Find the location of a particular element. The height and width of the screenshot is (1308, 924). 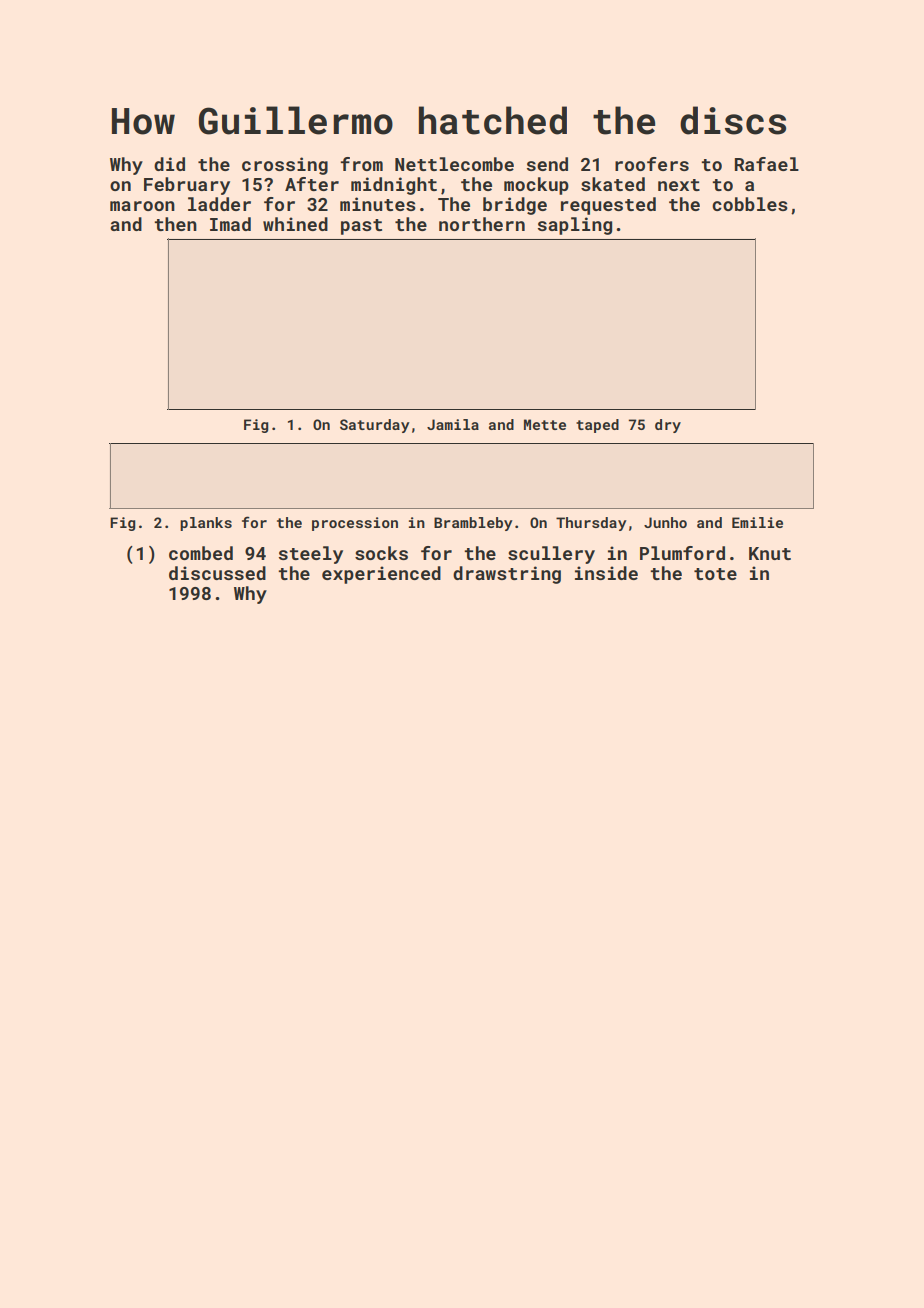

Jamila is located at coordinates (453, 424).
